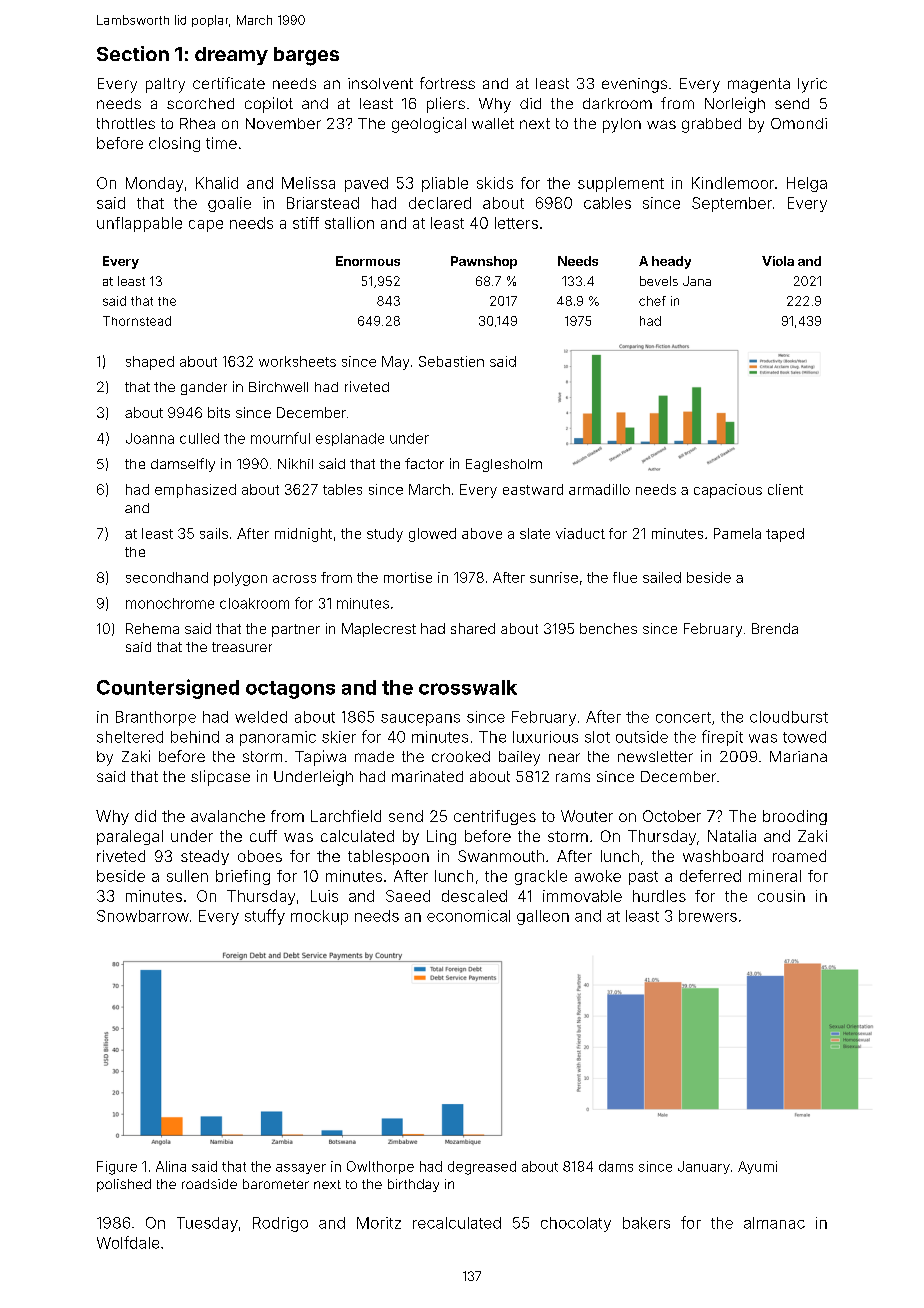  Describe the element at coordinates (646, 1223) in the page. I see `bakers` at that location.
